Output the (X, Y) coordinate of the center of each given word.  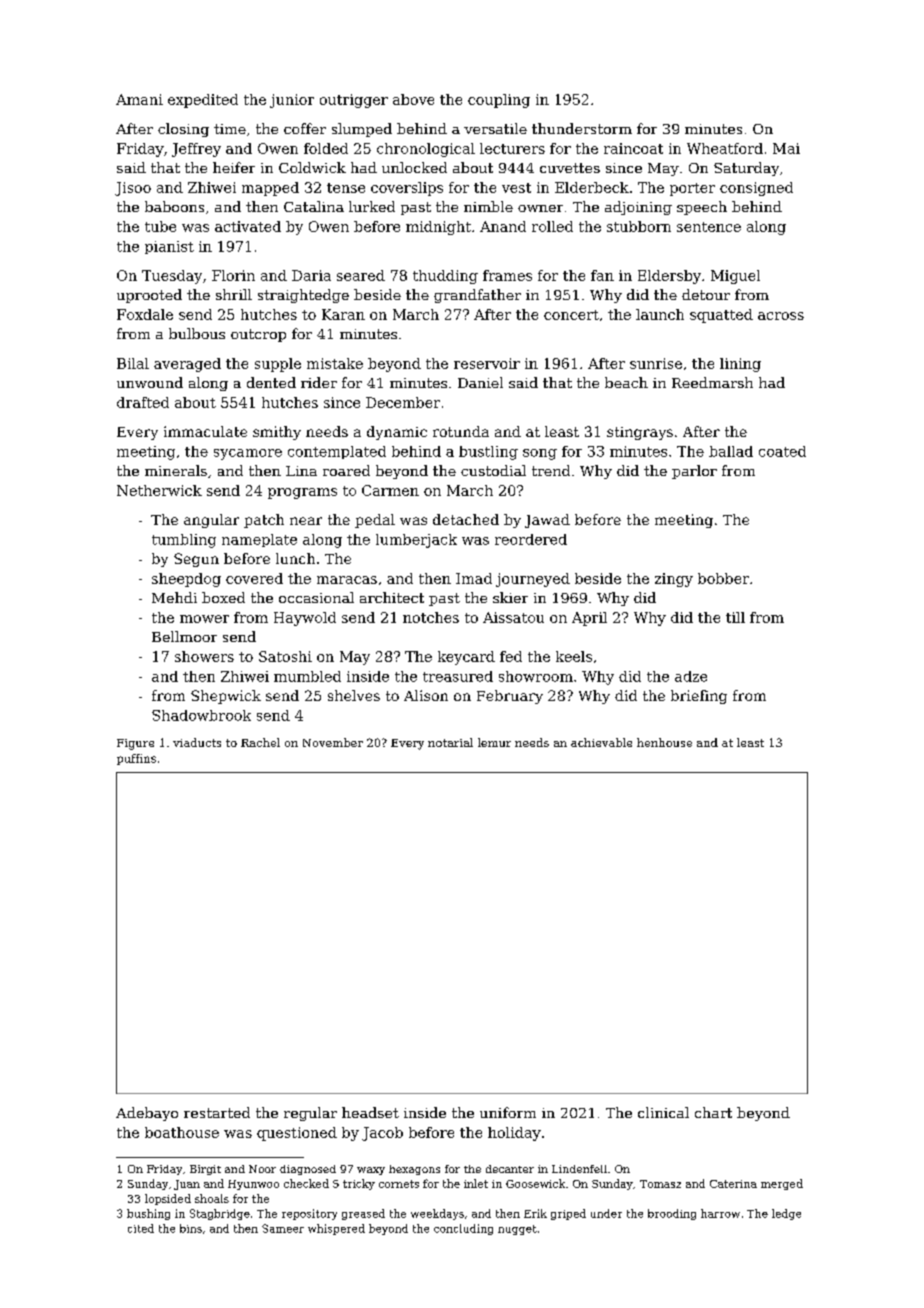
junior (292, 101)
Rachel (260, 742)
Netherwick (159, 490)
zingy (674, 580)
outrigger (354, 101)
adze (691, 676)
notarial (450, 742)
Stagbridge (220, 1214)
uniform (508, 1112)
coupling (499, 101)
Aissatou (513, 617)
